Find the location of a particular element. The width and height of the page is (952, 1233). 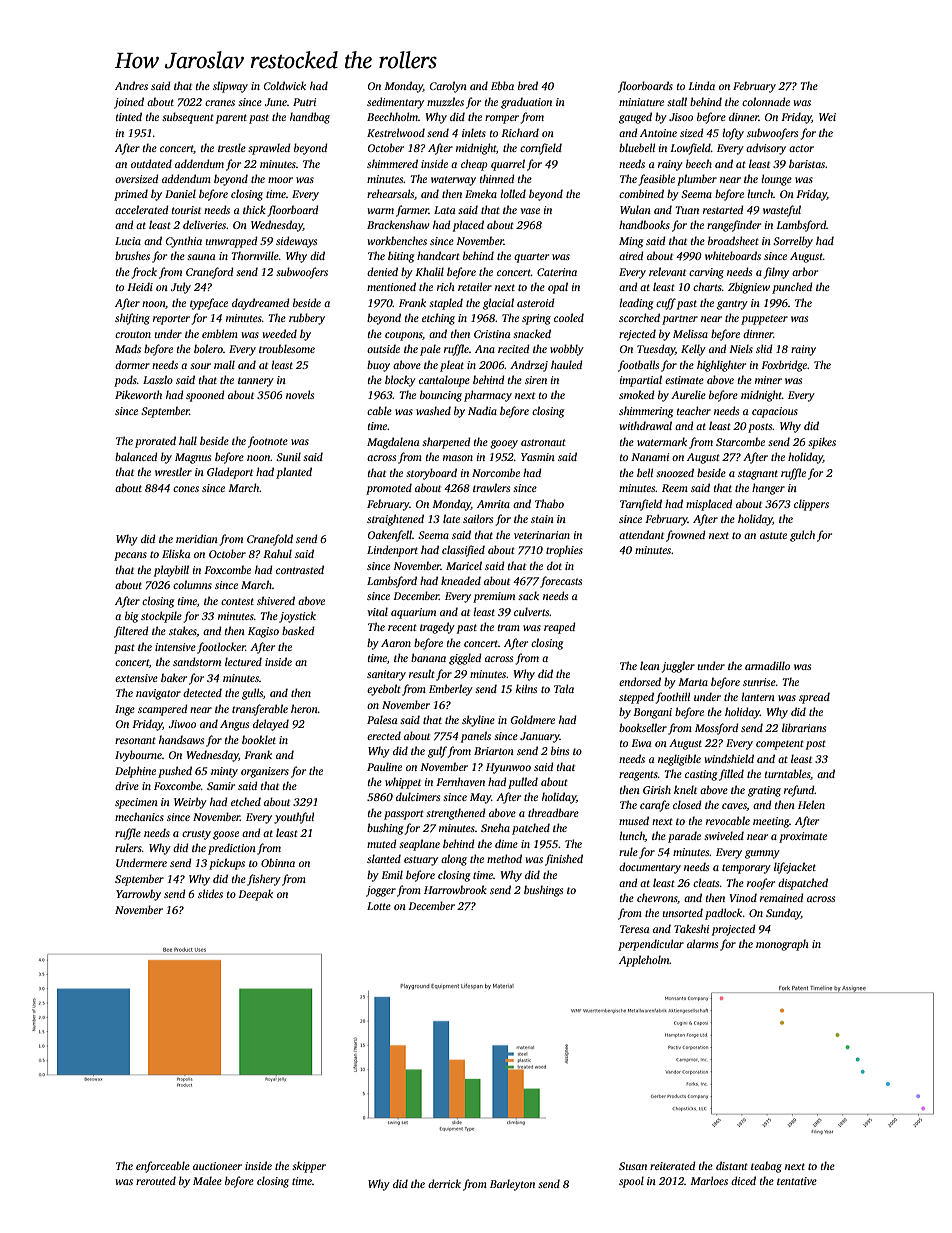

auctioneer is located at coordinates (217, 1166).
